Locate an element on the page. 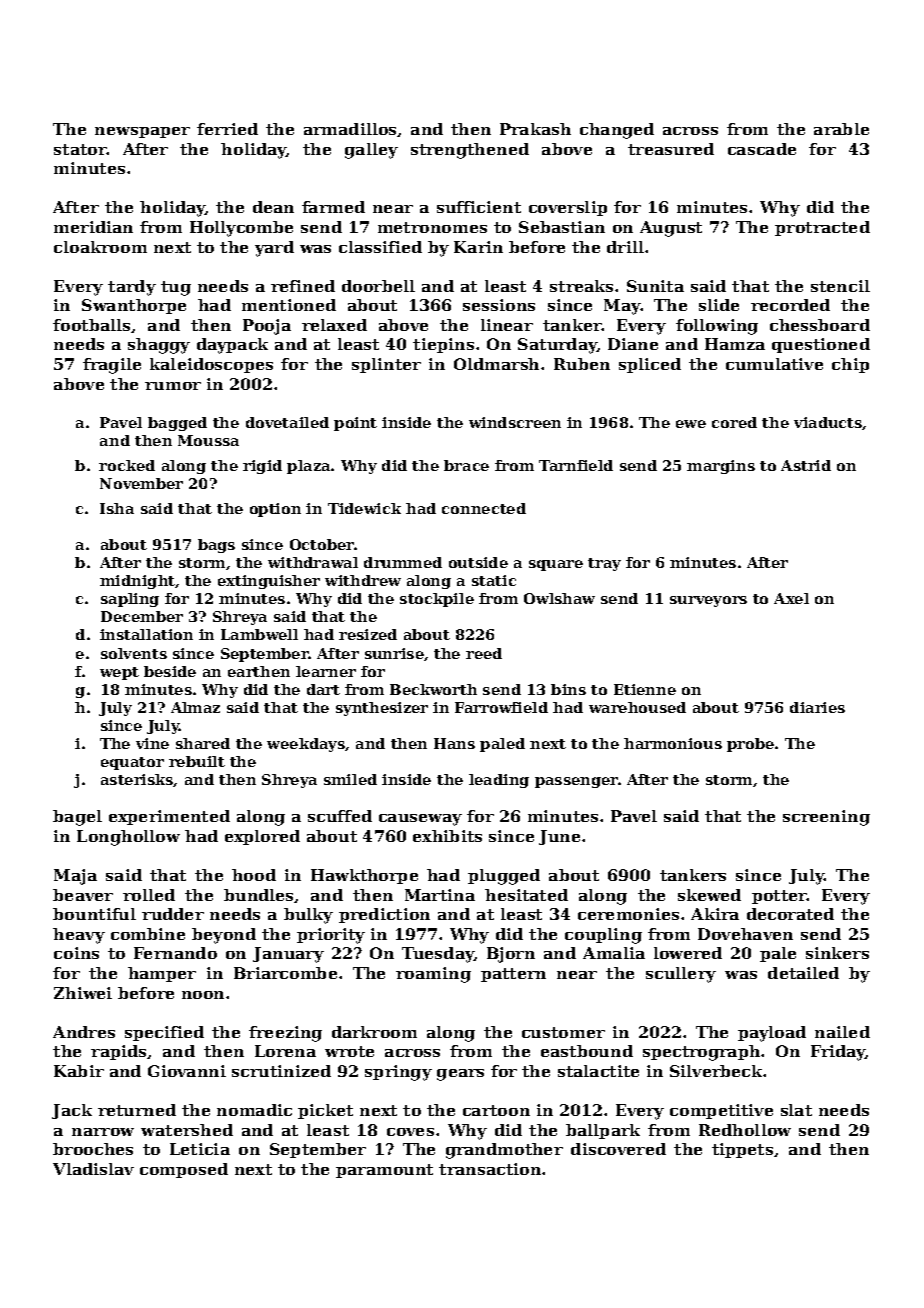 The height and width of the page is (1308, 924). windscreen is located at coordinates (515, 422).
